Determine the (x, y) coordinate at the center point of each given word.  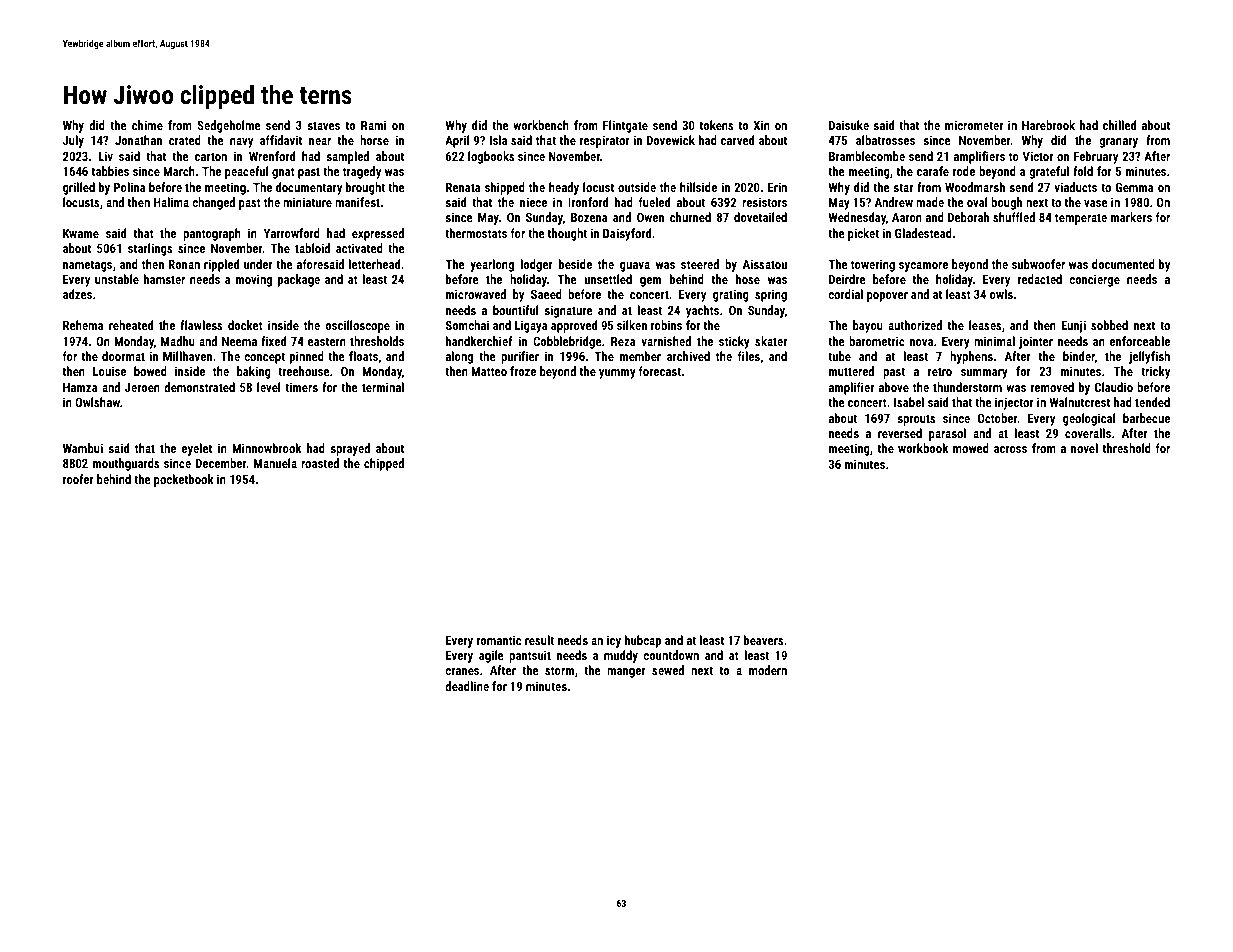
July (73, 141)
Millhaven (187, 356)
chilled (1119, 125)
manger (626, 673)
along (459, 357)
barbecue (1146, 418)
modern (768, 670)
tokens (716, 125)
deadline (467, 686)
